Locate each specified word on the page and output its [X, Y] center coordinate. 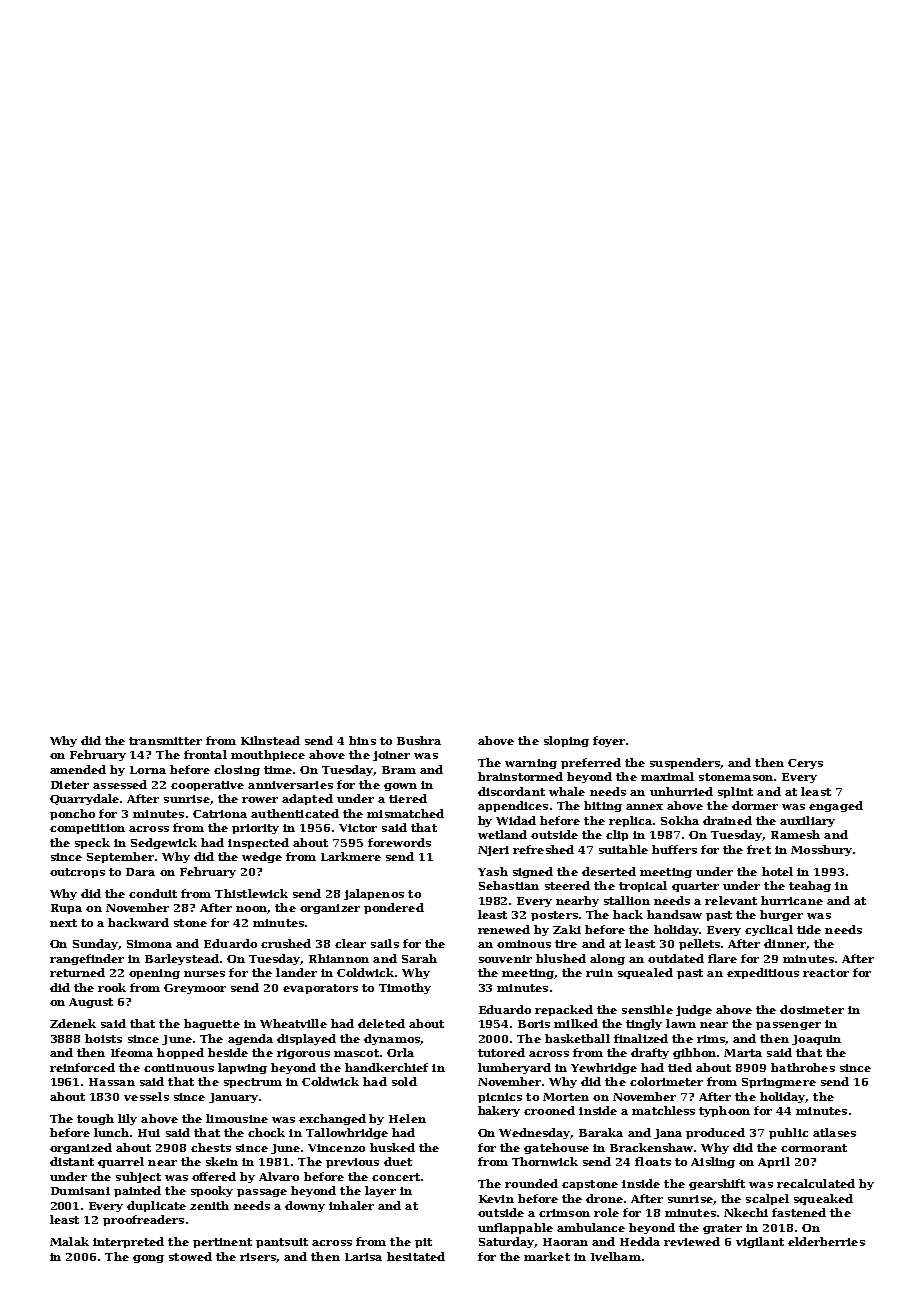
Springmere [779, 1083]
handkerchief [386, 1067]
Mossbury [821, 850]
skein [222, 1161]
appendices [513, 806]
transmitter [165, 741]
